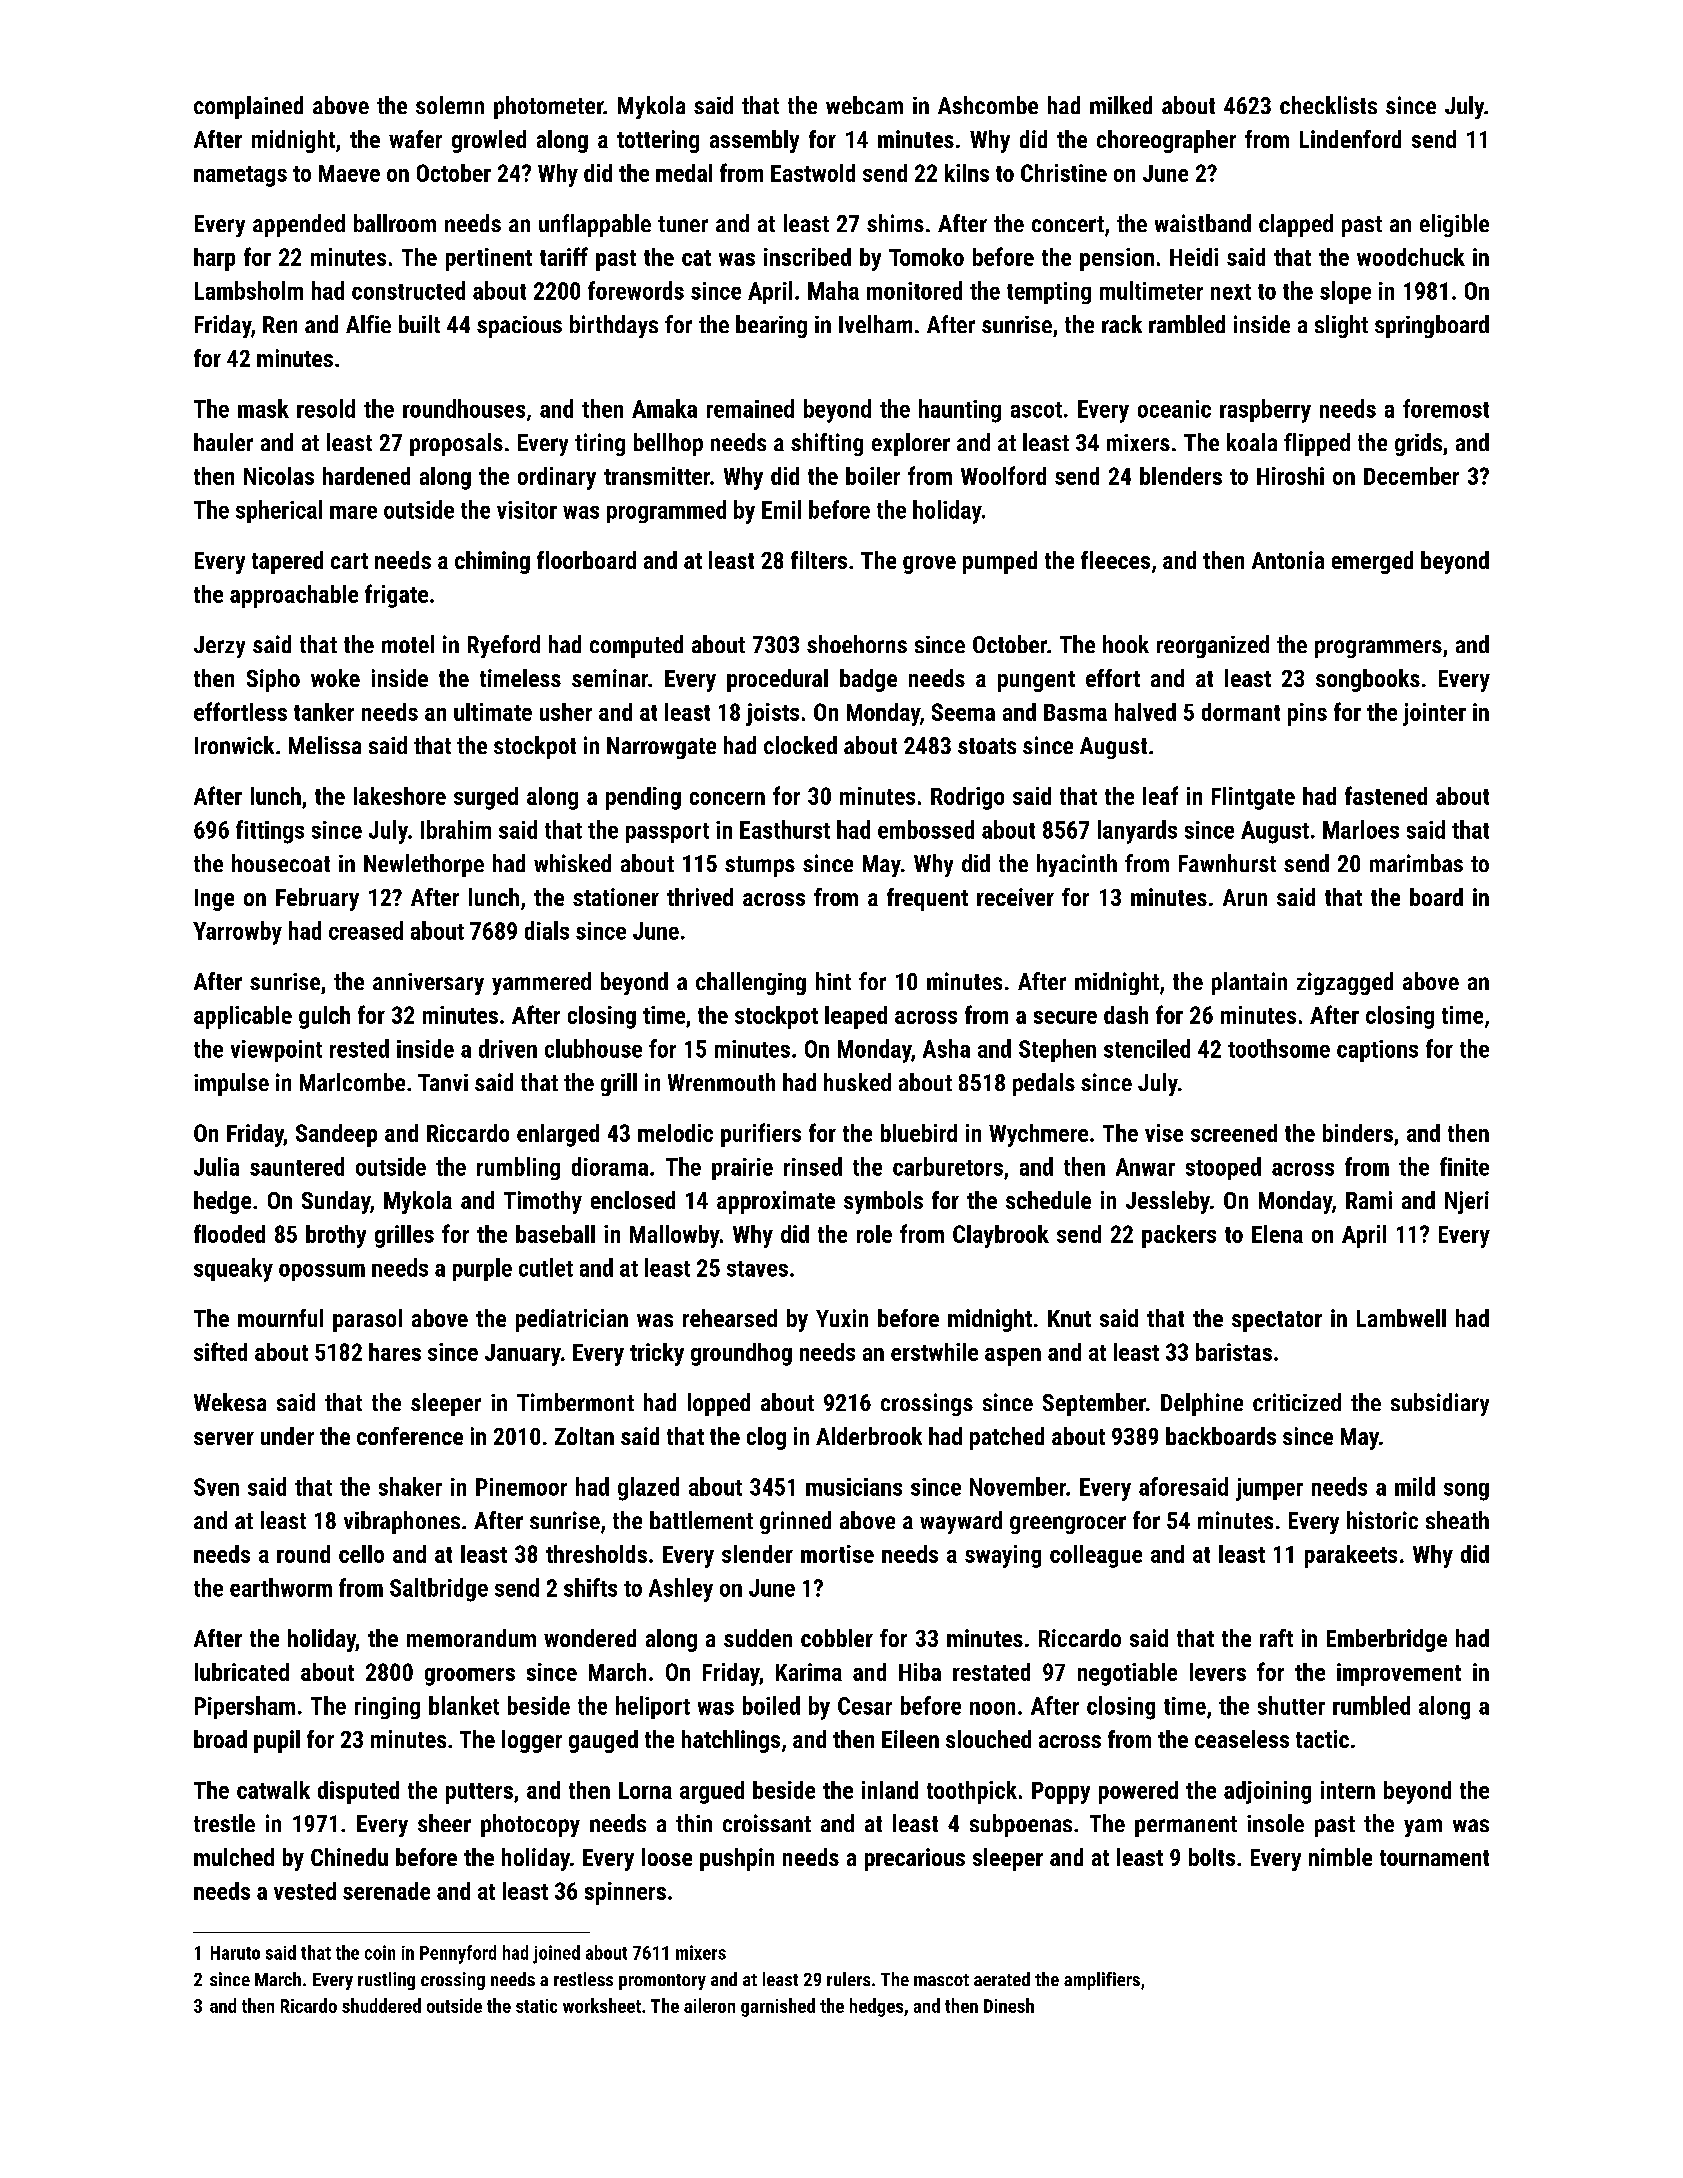 Image resolution: width=1683 pixels, height=2178 pixels. I want to click on battlement, so click(701, 1520).
